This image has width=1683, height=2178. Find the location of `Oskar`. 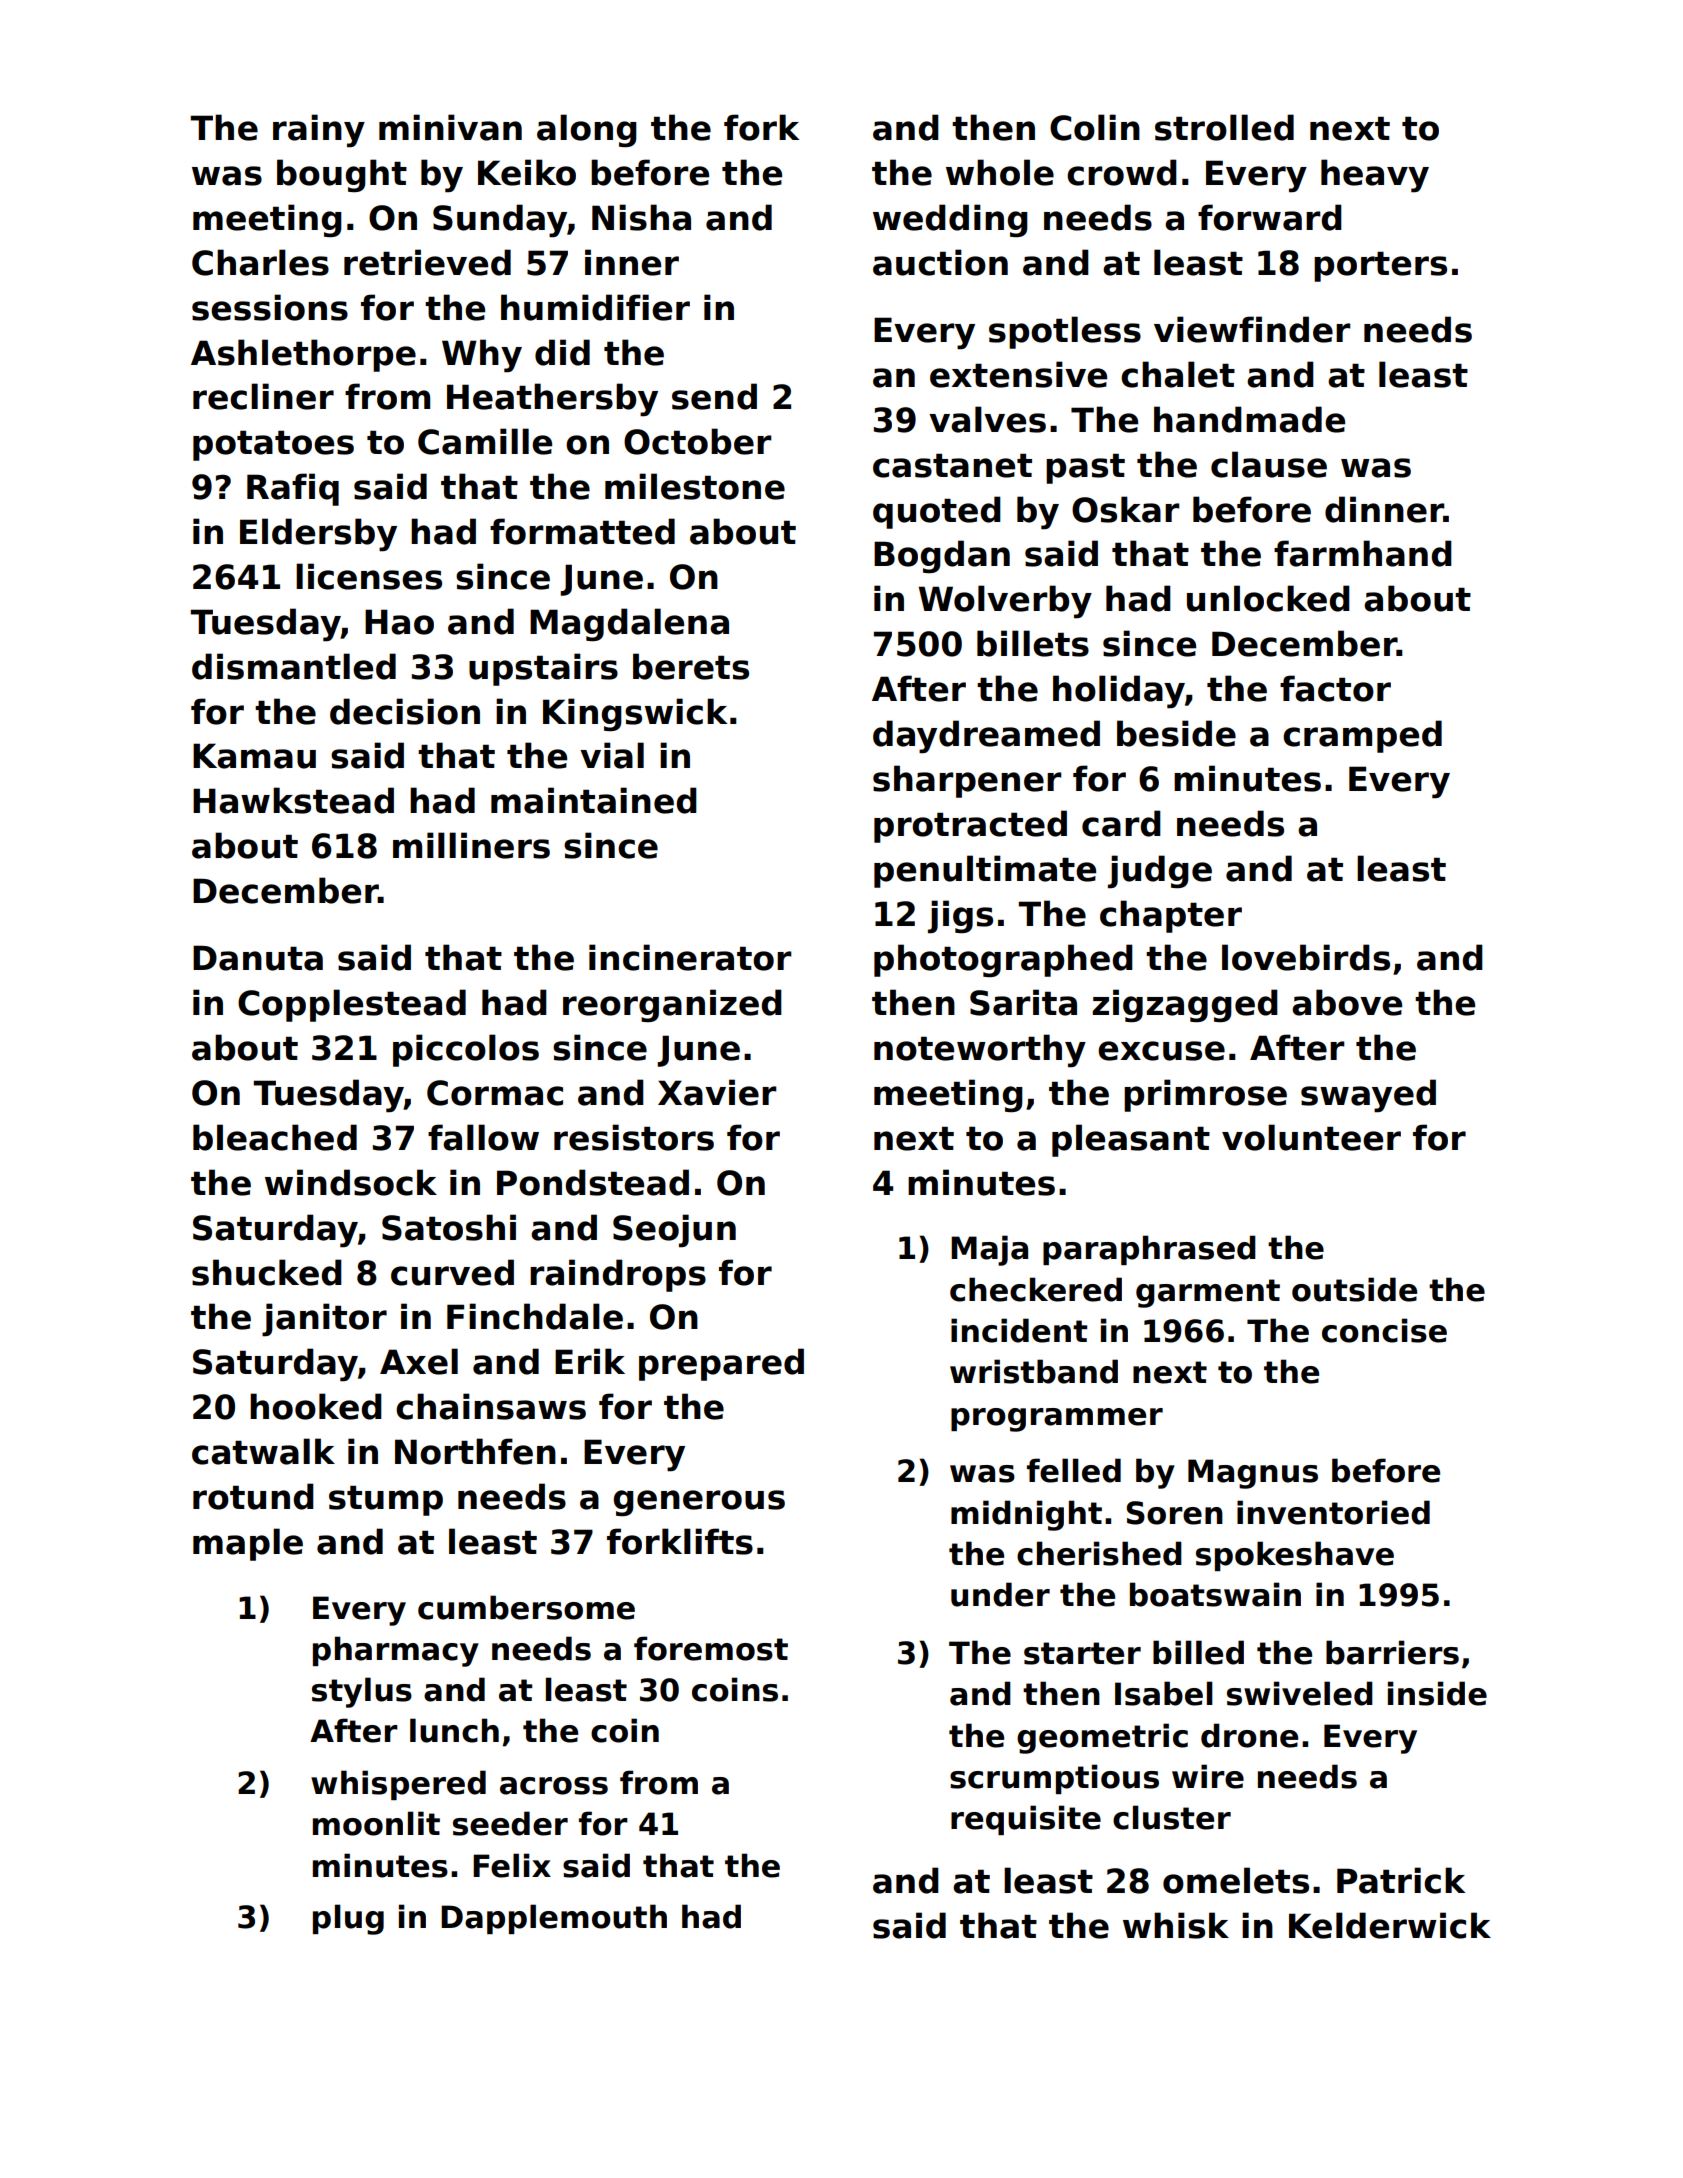

Oskar is located at coordinates (1126, 509).
